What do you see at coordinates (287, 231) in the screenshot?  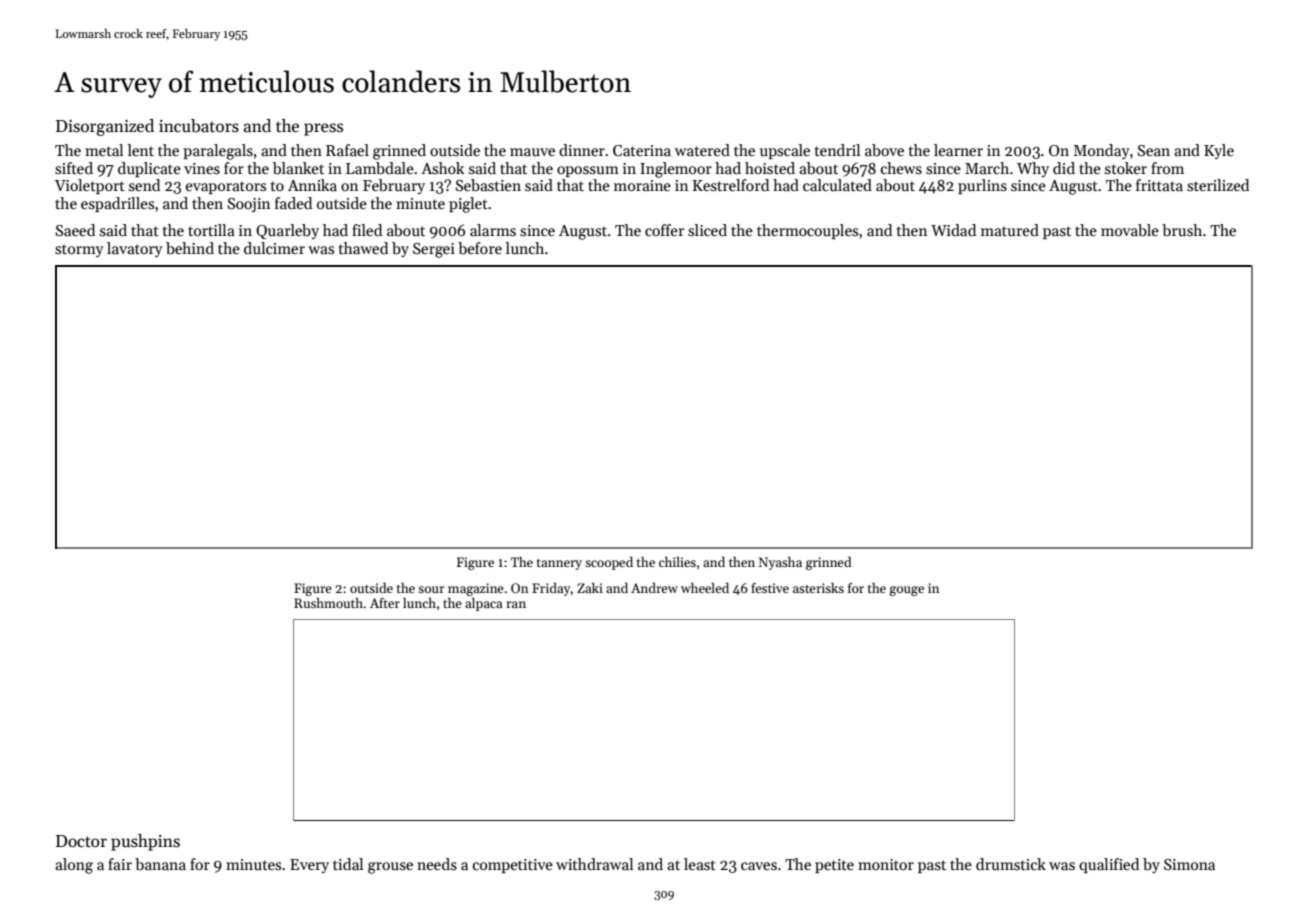 I see `Quarleby` at bounding box center [287, 231].
